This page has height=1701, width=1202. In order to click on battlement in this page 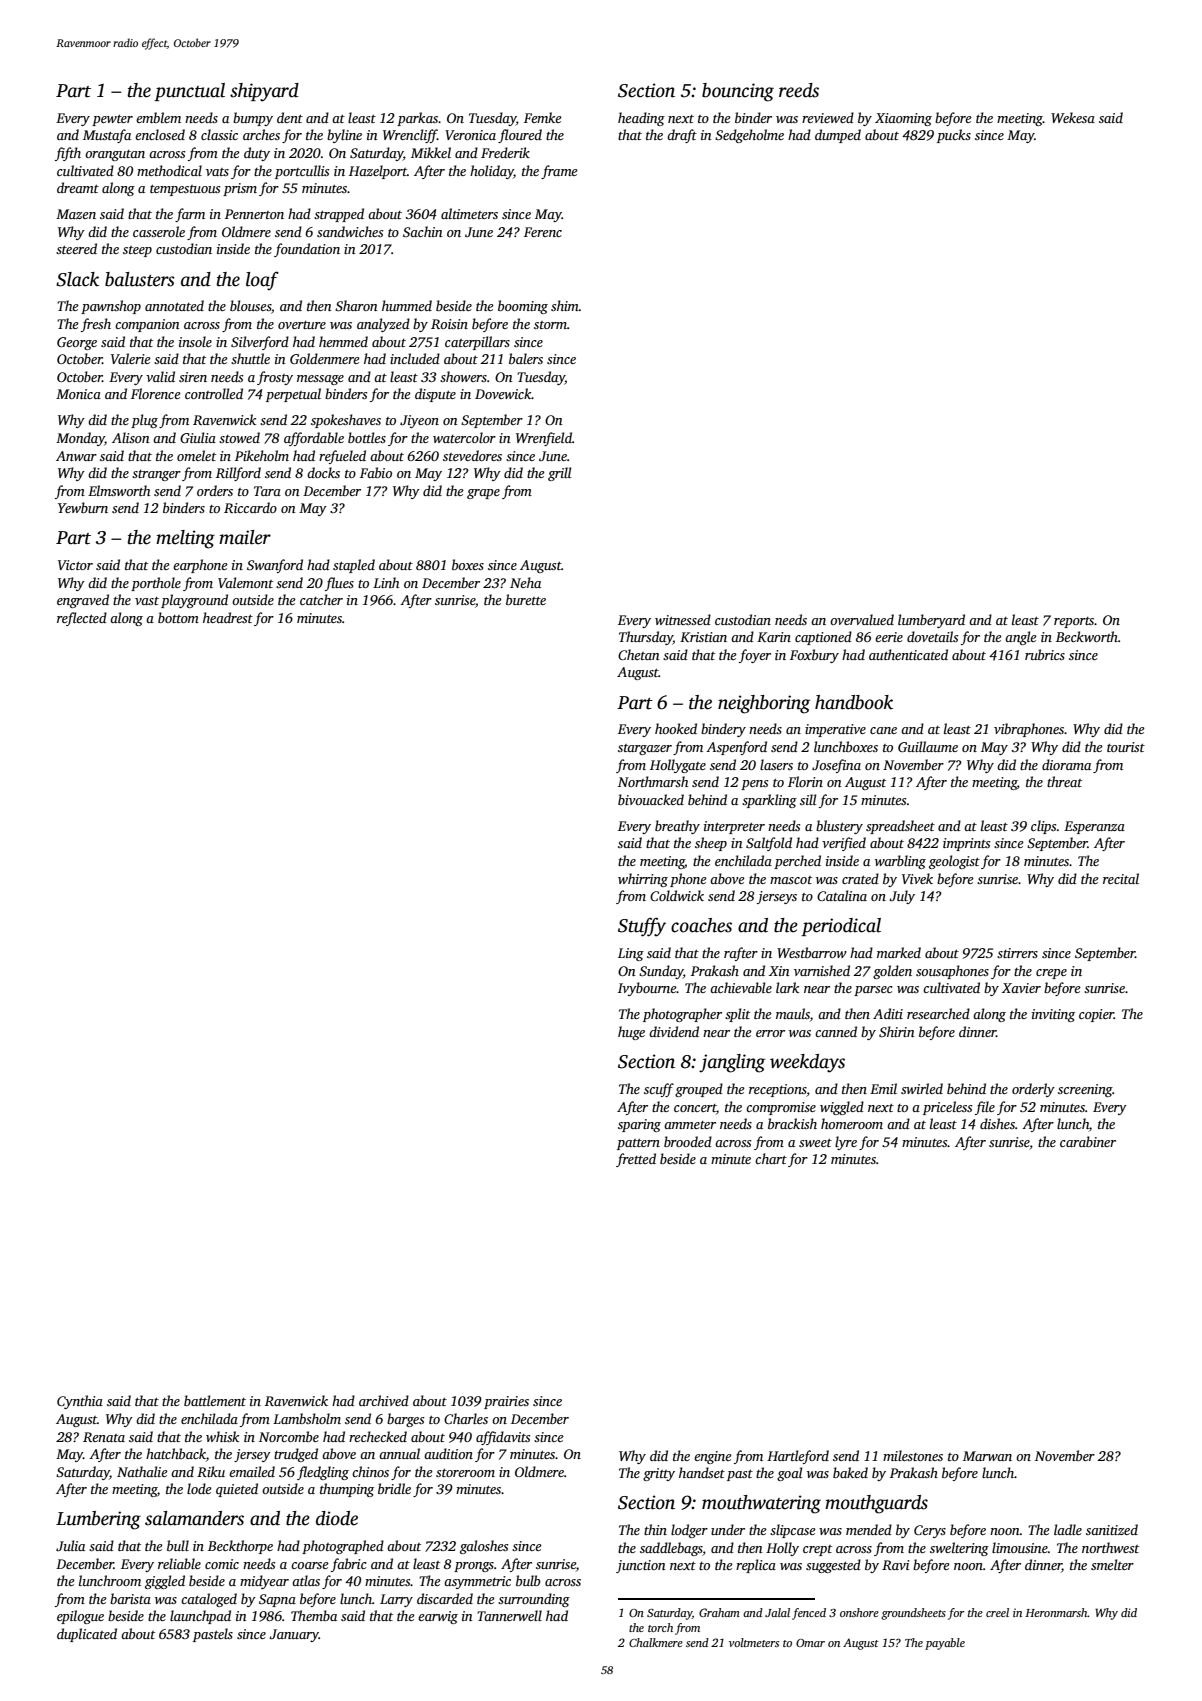, I will do `click(215, 1400)`.
